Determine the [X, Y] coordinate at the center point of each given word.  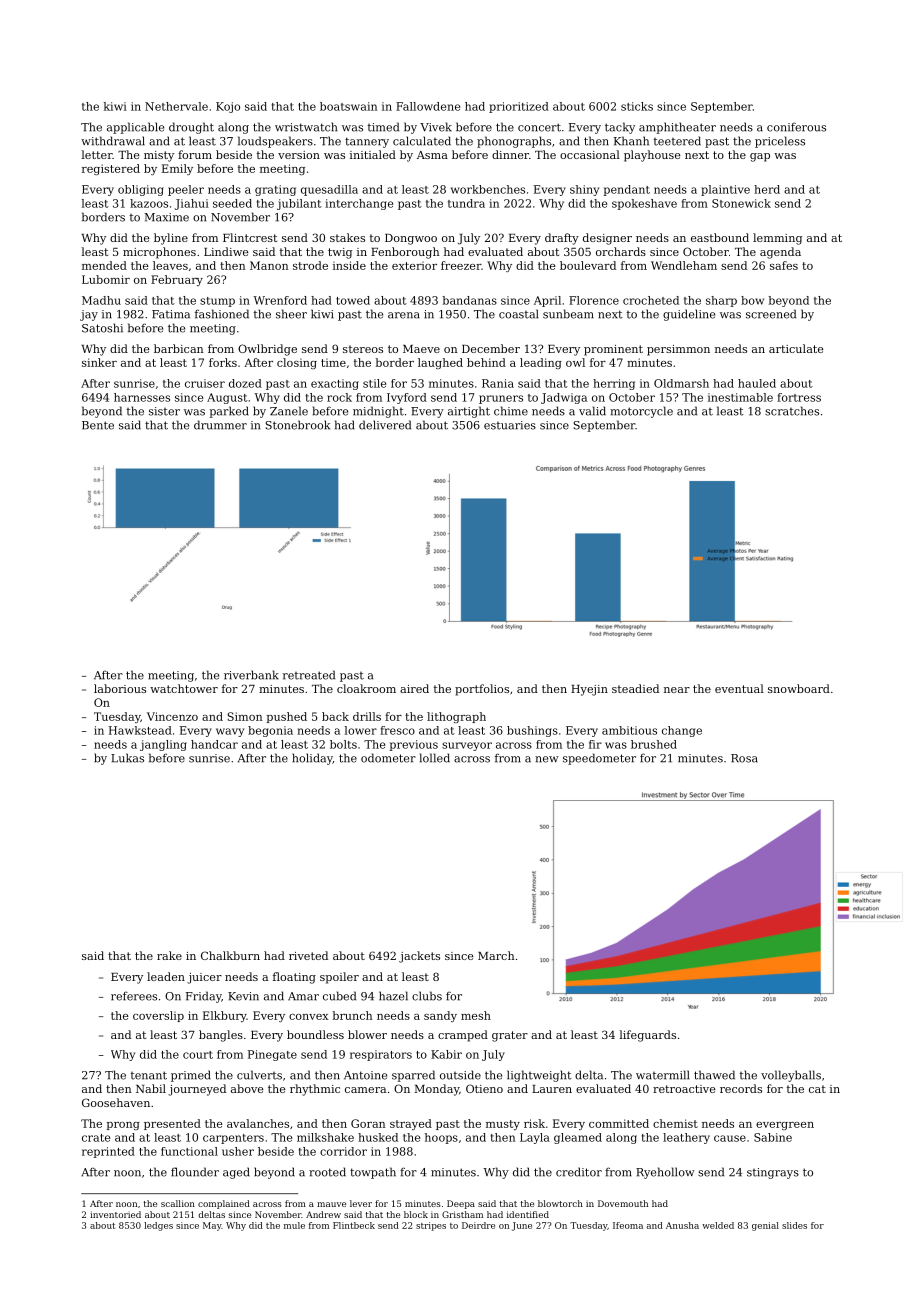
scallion [178, 1203]
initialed [373, 154]
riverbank [251, 675]
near [677, 690]
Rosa [744, 758]
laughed [440, 363]
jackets [419, 957]
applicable [135, 128]
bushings [532, 731]
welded [718, 1225]
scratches [792, 411]
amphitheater [677, 128]
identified [528, 1214]
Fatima [171, 314]
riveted [308, 955]
